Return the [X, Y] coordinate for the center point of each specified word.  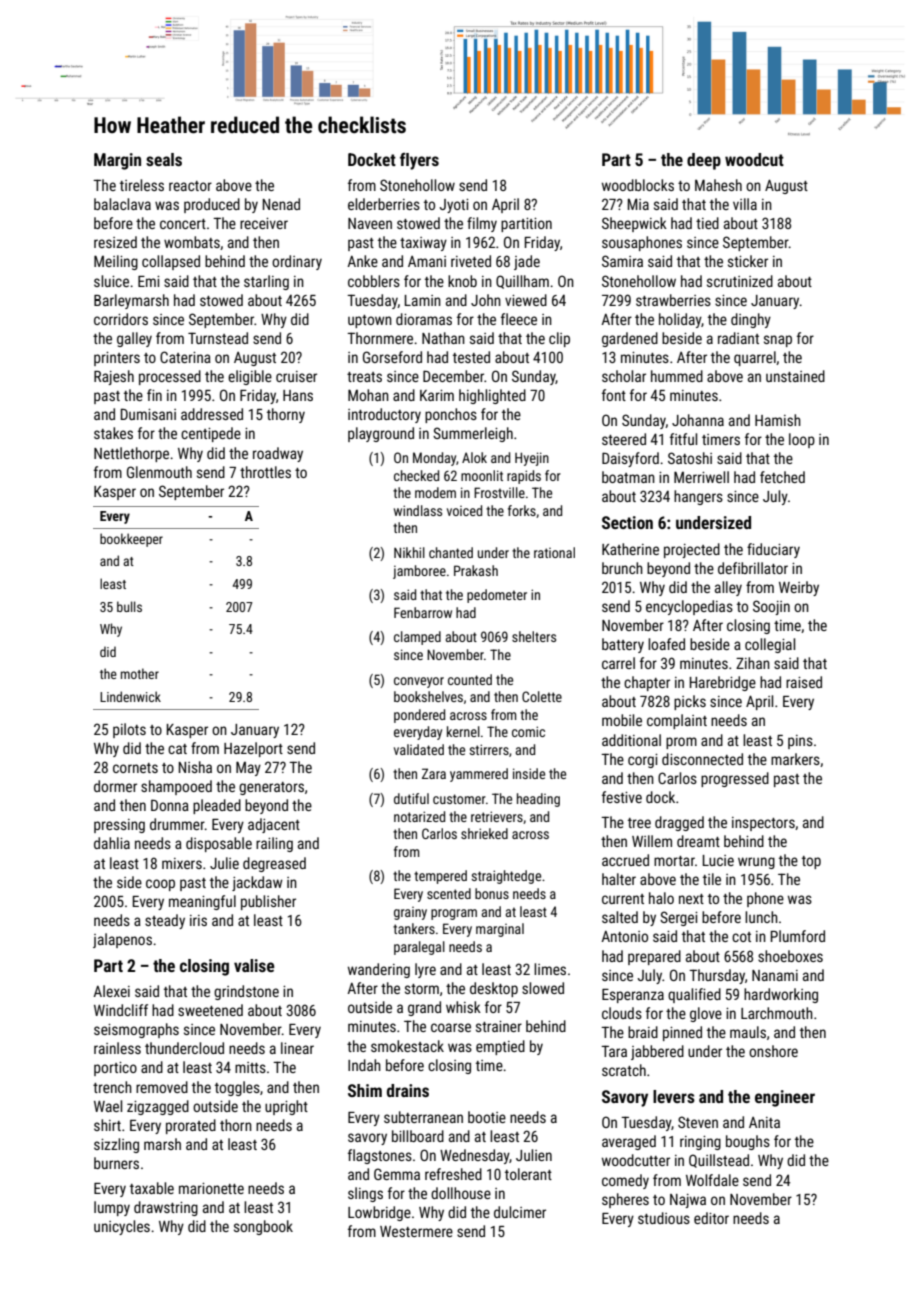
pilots [129, 730]
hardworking [781, 995]
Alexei [111, 991]
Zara [434, 773]
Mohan [368, 395]
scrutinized [740, 281]
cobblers [374, 281]
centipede [211, 434]
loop [802, 440]
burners [116, 1163]
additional [631, 740]
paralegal [419, 948]
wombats [192, 242]
